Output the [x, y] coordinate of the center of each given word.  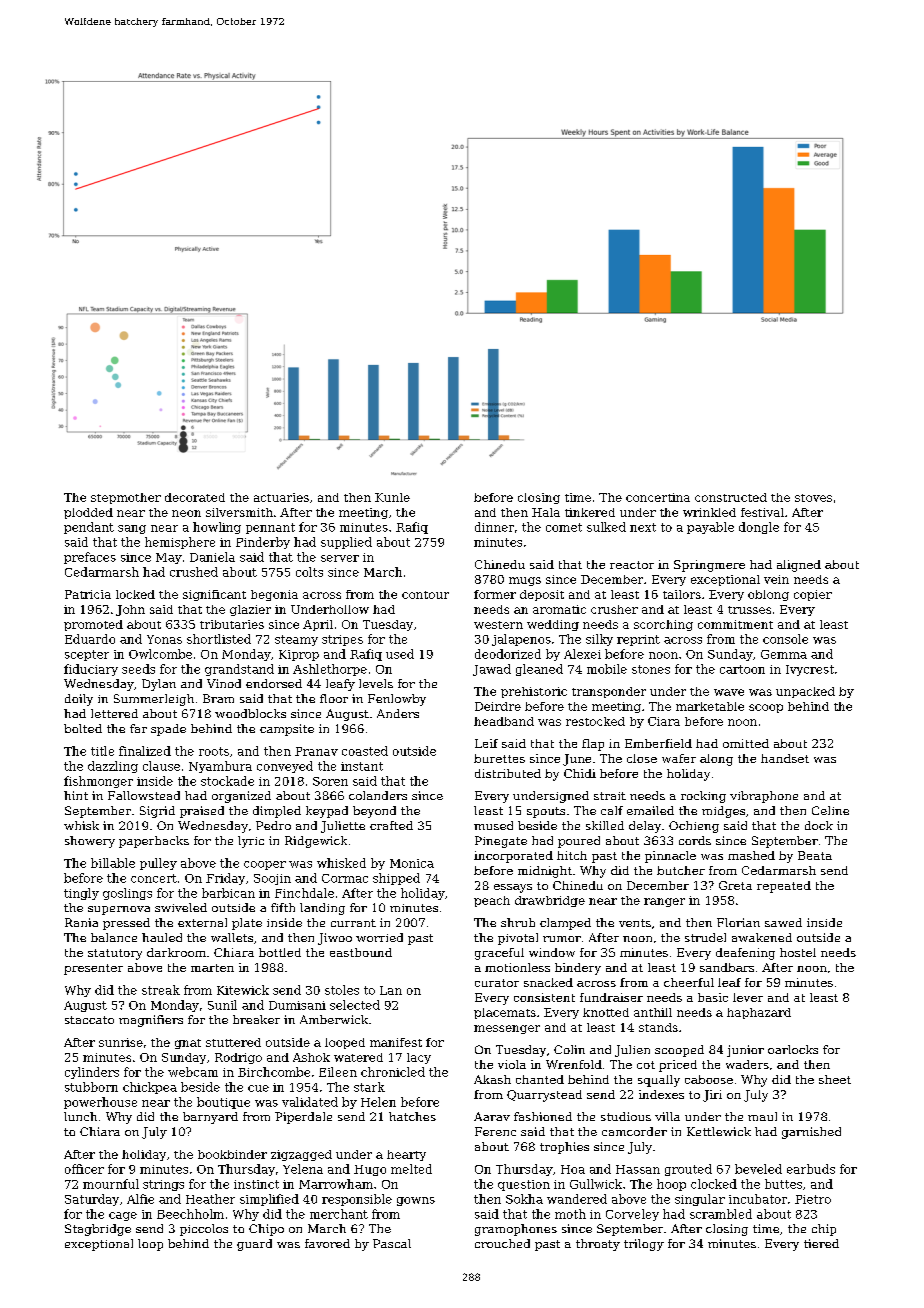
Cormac [345, 878]
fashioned [543, 1116]
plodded [88, 513]
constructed [731, 497]
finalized [145, 751]
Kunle [392, 497]
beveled [758, 1169]
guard [254, 1245]
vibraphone [764, 797]
